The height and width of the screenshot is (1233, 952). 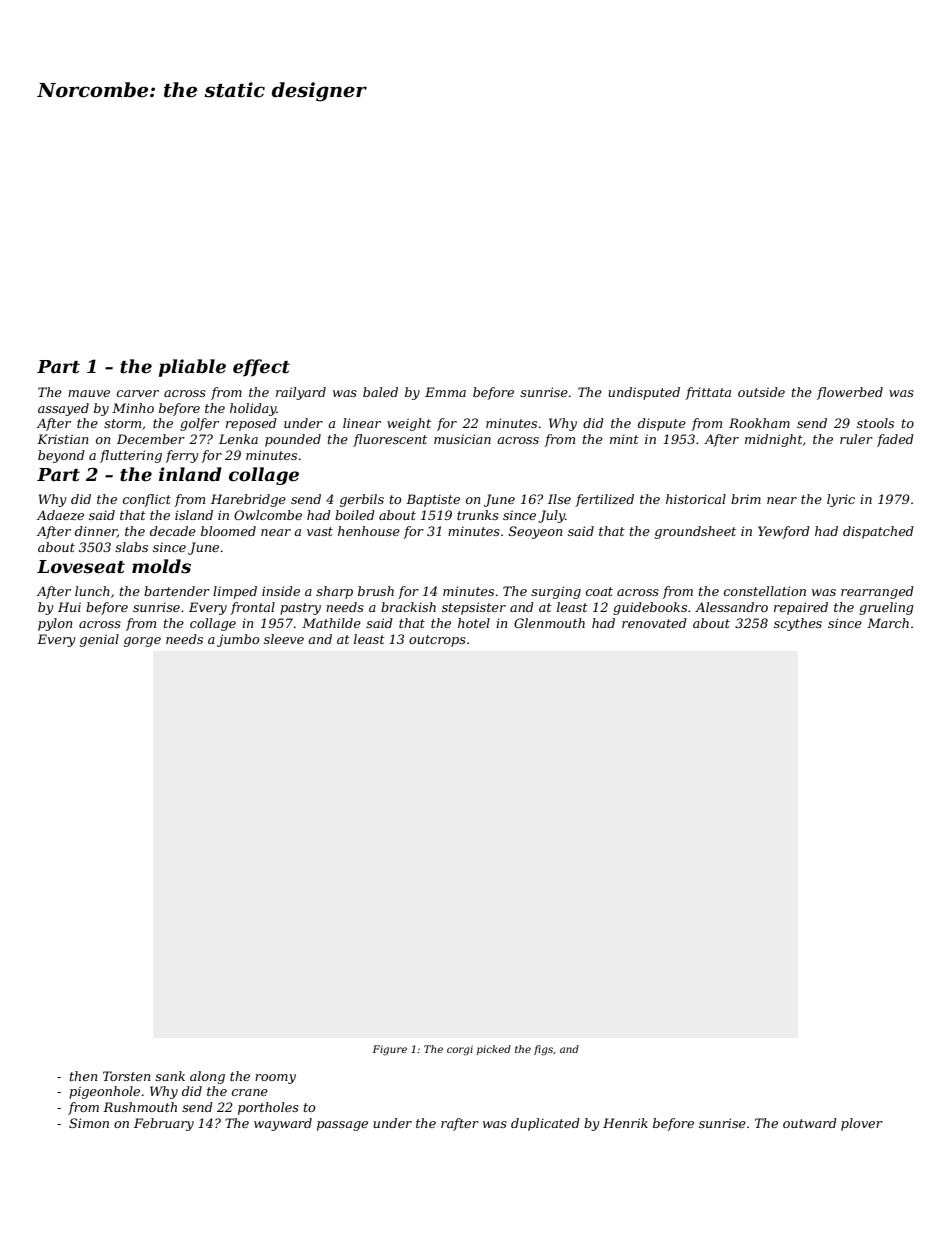 What do you see at coordinates (99, 640) in the screenshot?
I see `genial` at bounding box center [99, 640].
